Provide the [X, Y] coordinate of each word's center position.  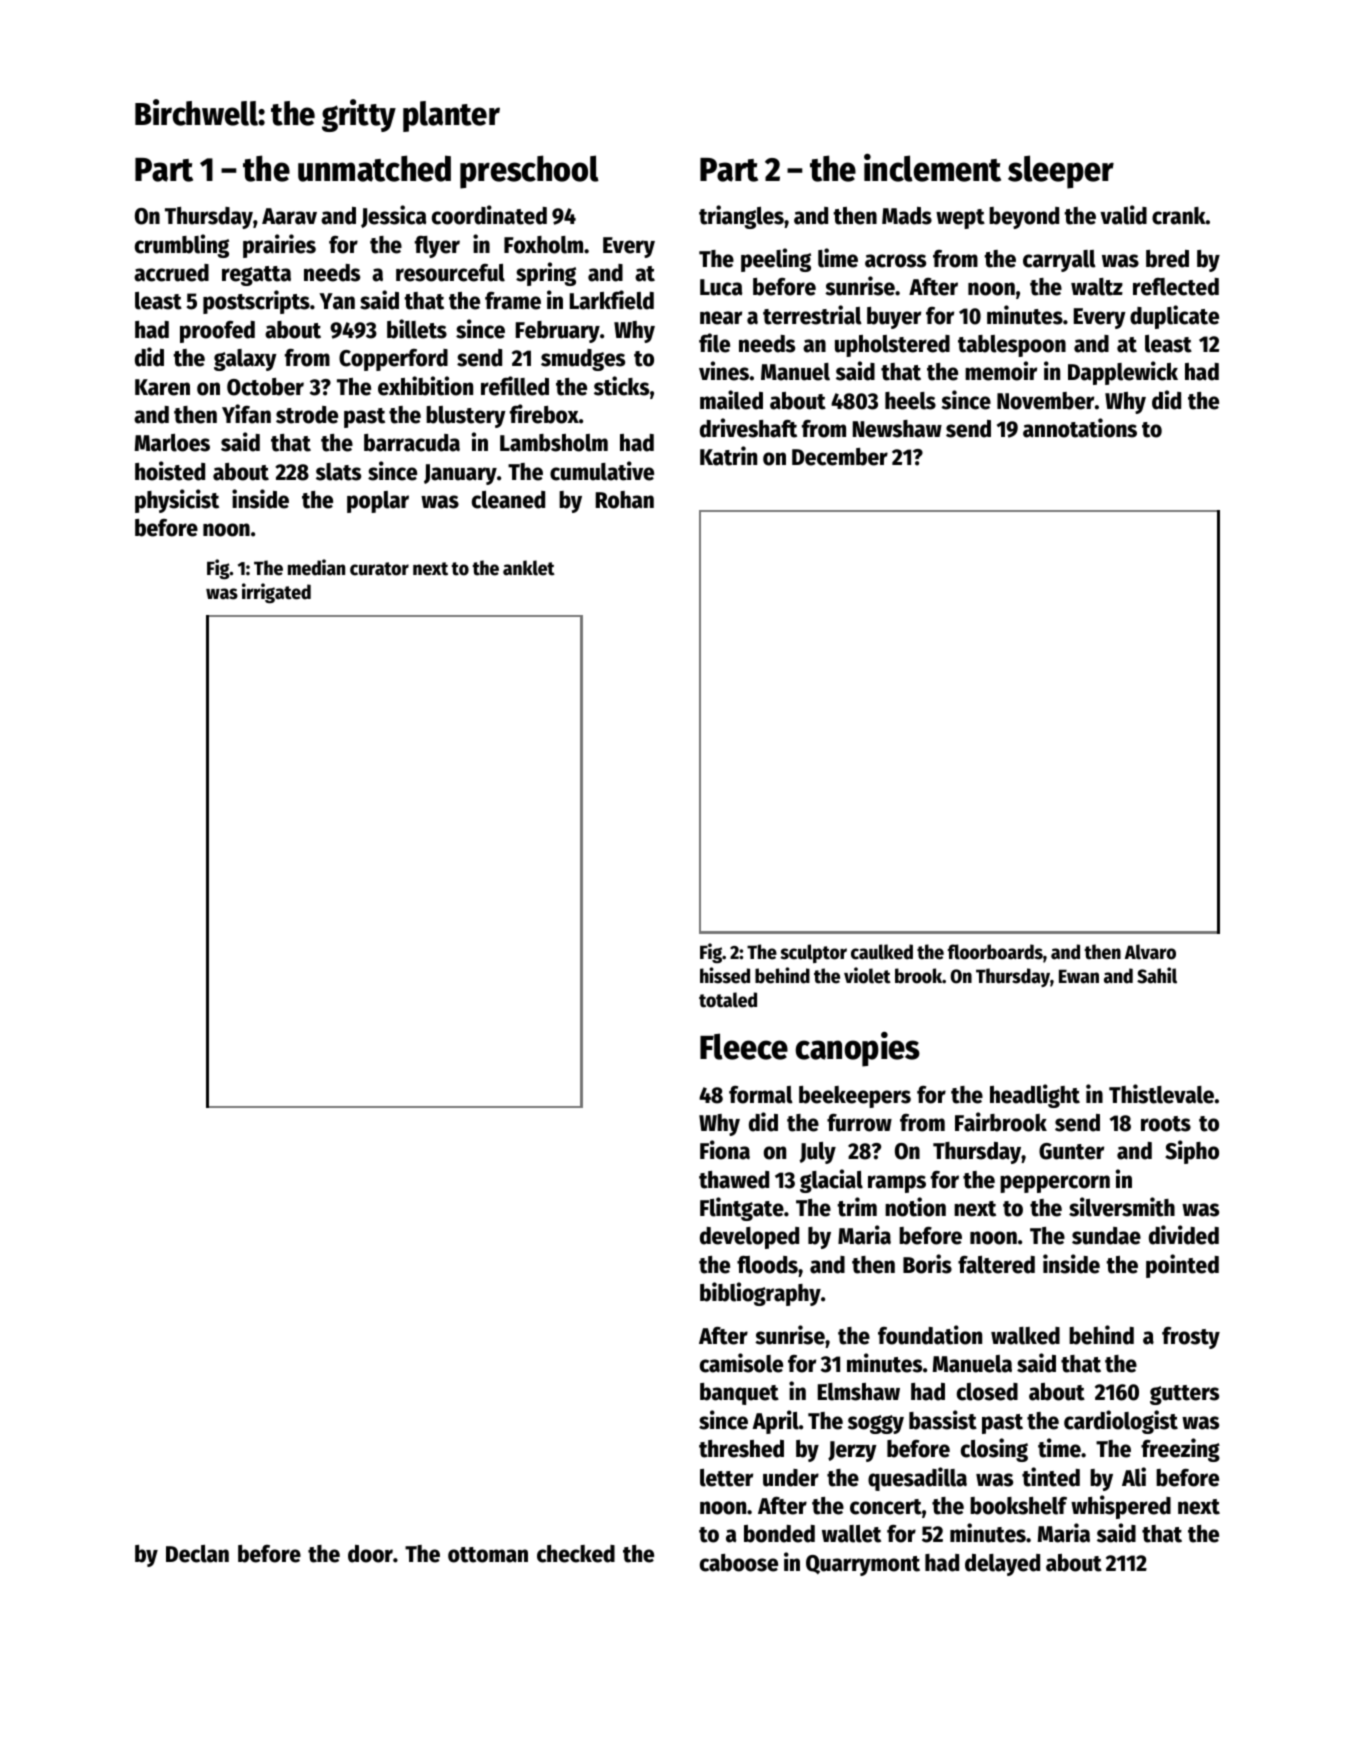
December [840, 457]
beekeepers [855, 1097]
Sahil [1157, 975]
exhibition [425, 386]
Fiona [725, 1150]
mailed [731, 400]
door [370, 1554]
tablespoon [1012, 346]
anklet [529, 568]
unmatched [374, 168]
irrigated [276, 593]
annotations [1080, 428]
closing [994, 1450]
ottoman [488, 1555]
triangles [741, 217]
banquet [739, 1394]
